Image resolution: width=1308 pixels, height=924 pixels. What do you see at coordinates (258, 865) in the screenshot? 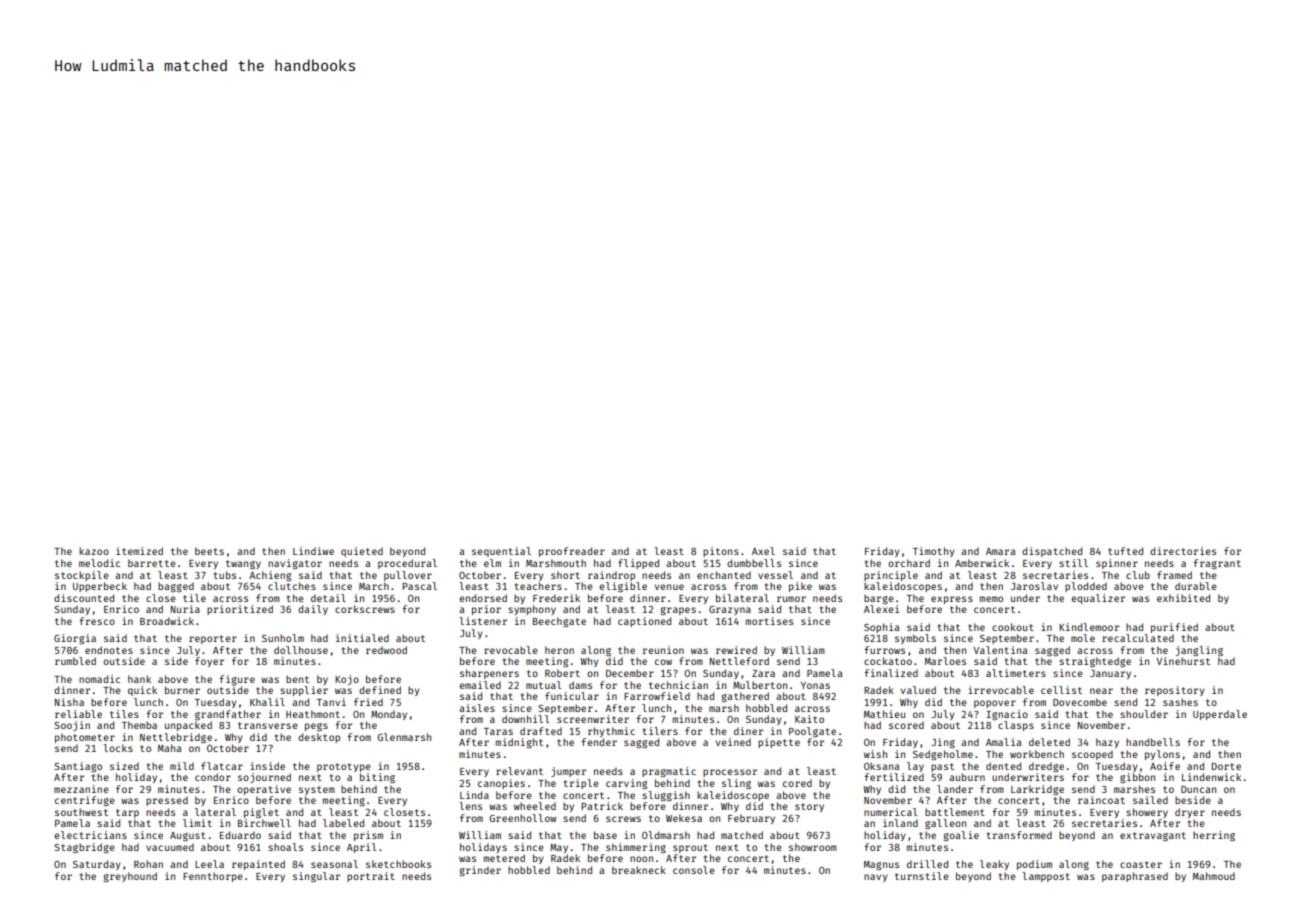
I see `repainted` at bounding box center [258, 865].
